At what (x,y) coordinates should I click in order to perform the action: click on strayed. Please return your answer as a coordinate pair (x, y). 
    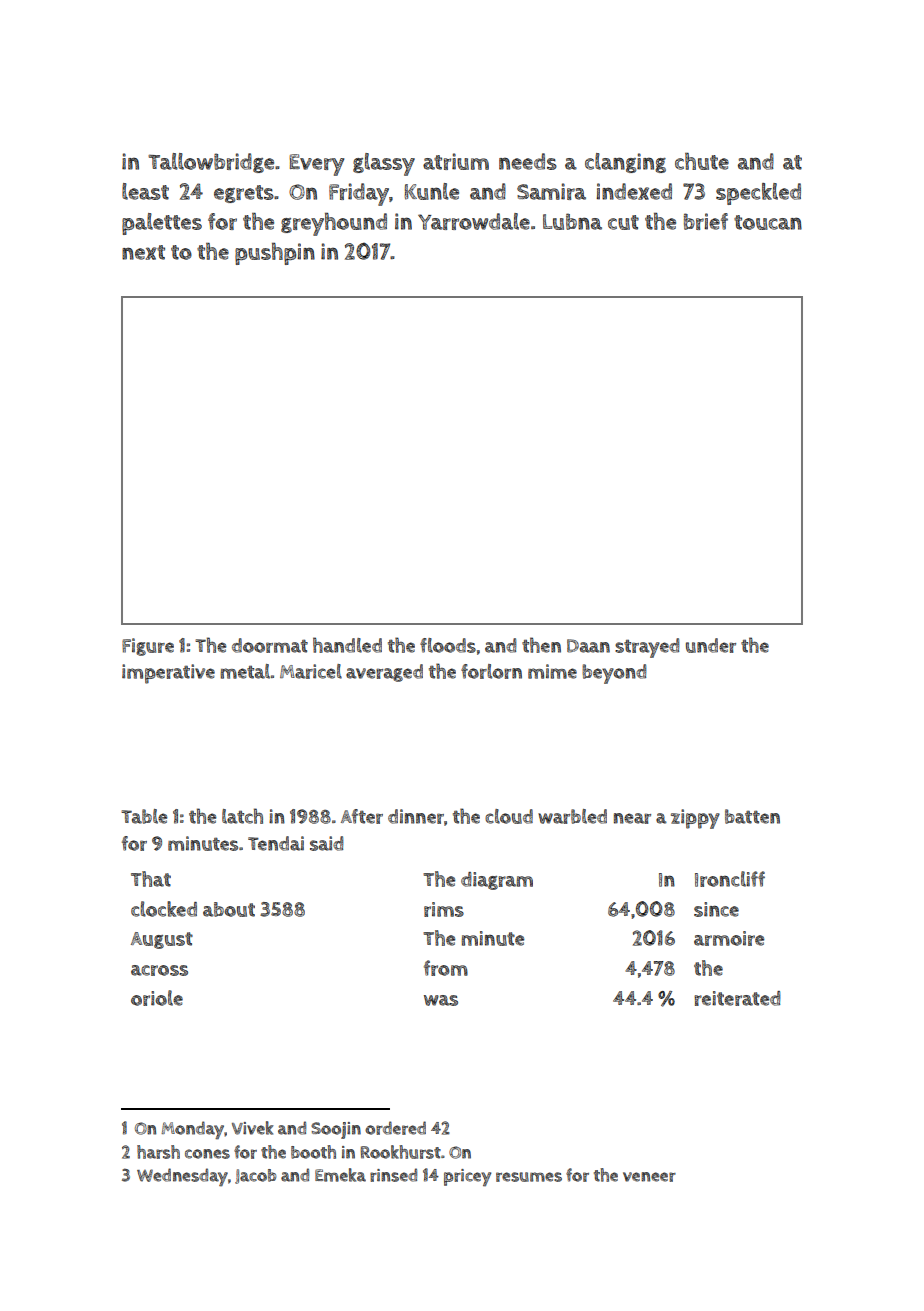
    Looking at the image, I should click on (647, 648).
